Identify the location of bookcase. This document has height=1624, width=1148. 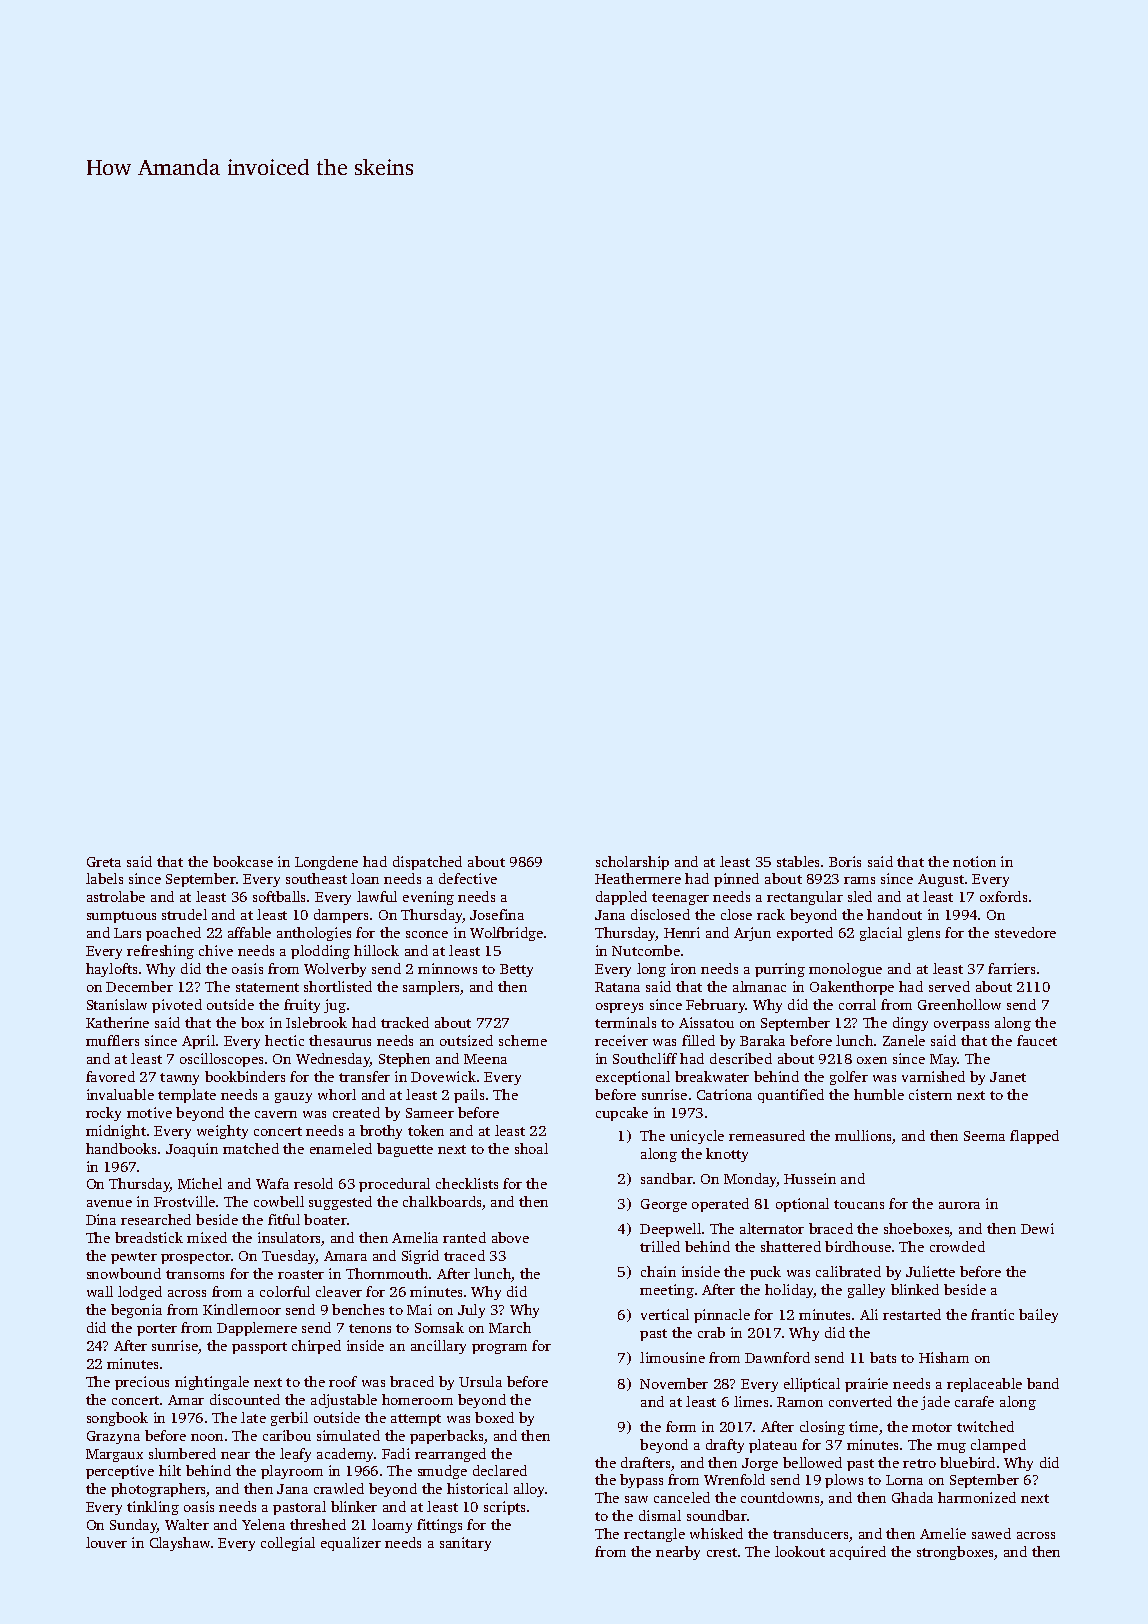
(243, 861).
